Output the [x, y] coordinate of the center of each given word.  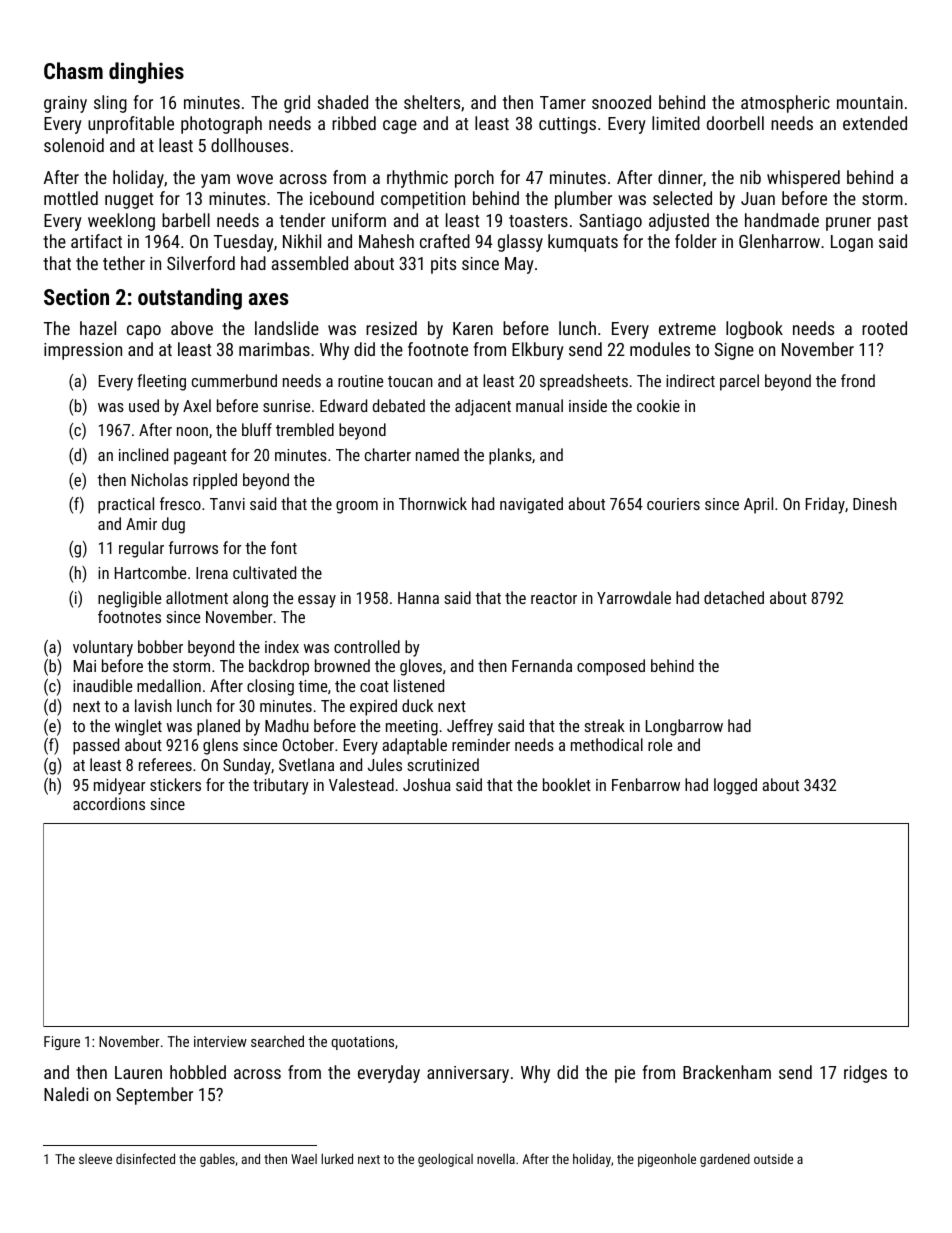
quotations [362, 1043]
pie [625, 1074]
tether [124, 263]
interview [220, 1041]
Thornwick [433, 503]
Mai [85, 666]
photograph [221, 125]
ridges [865, 1074]
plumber [583, 200]
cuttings [567, 125]
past [893, 223]
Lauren [138, 1072]
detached [734, 597]
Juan [758, 198]
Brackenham [727, 1072]
